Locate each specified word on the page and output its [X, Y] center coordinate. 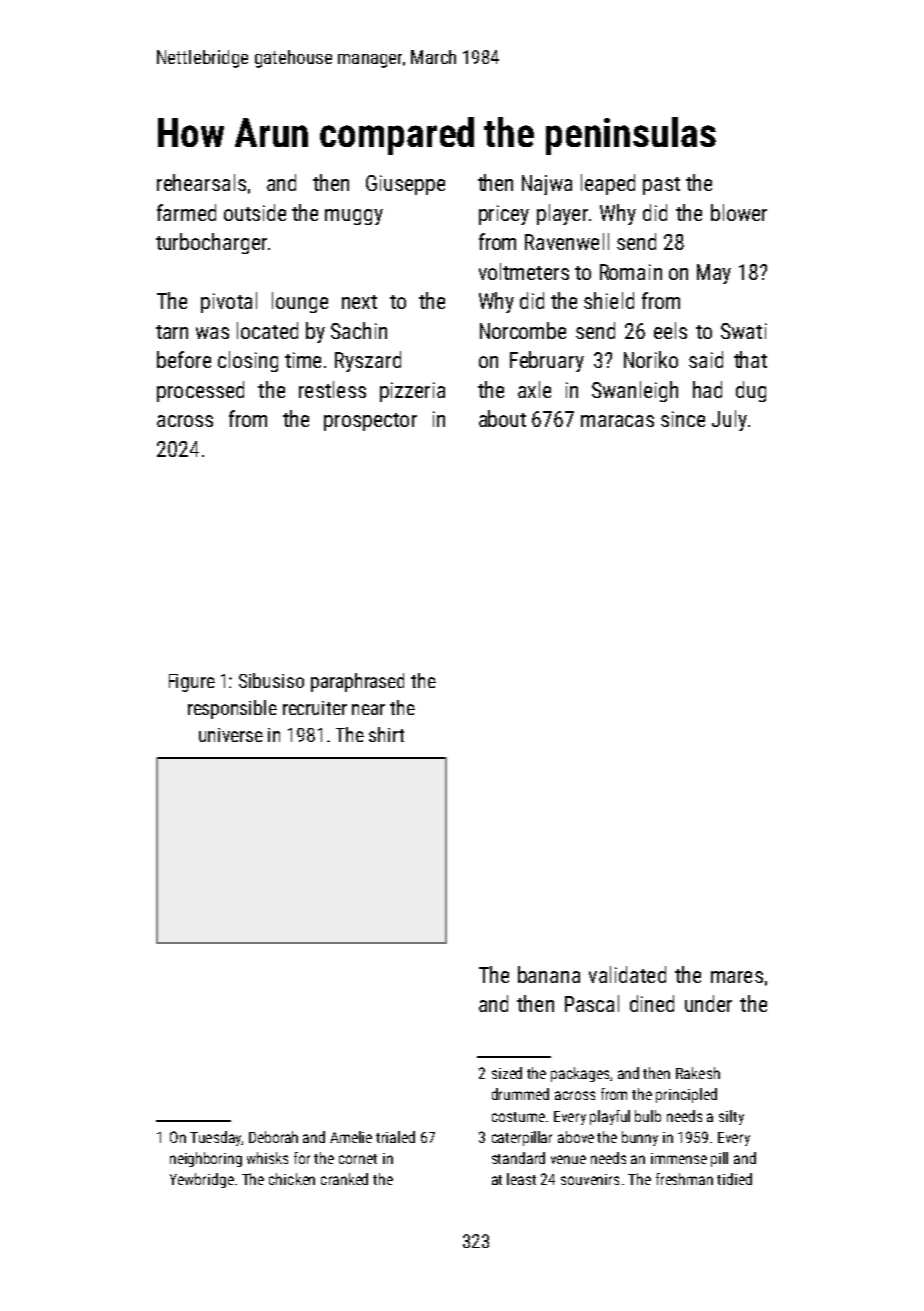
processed [200, 391]
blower [739, 212]
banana [549, 974]
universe [231, 735]
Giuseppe [405, 185]
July [729, 420]
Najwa [547, 185]
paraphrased [357, 682]
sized [507, 1073]
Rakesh [698, 1073]
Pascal [592, 1003]
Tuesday [215, 1138]
